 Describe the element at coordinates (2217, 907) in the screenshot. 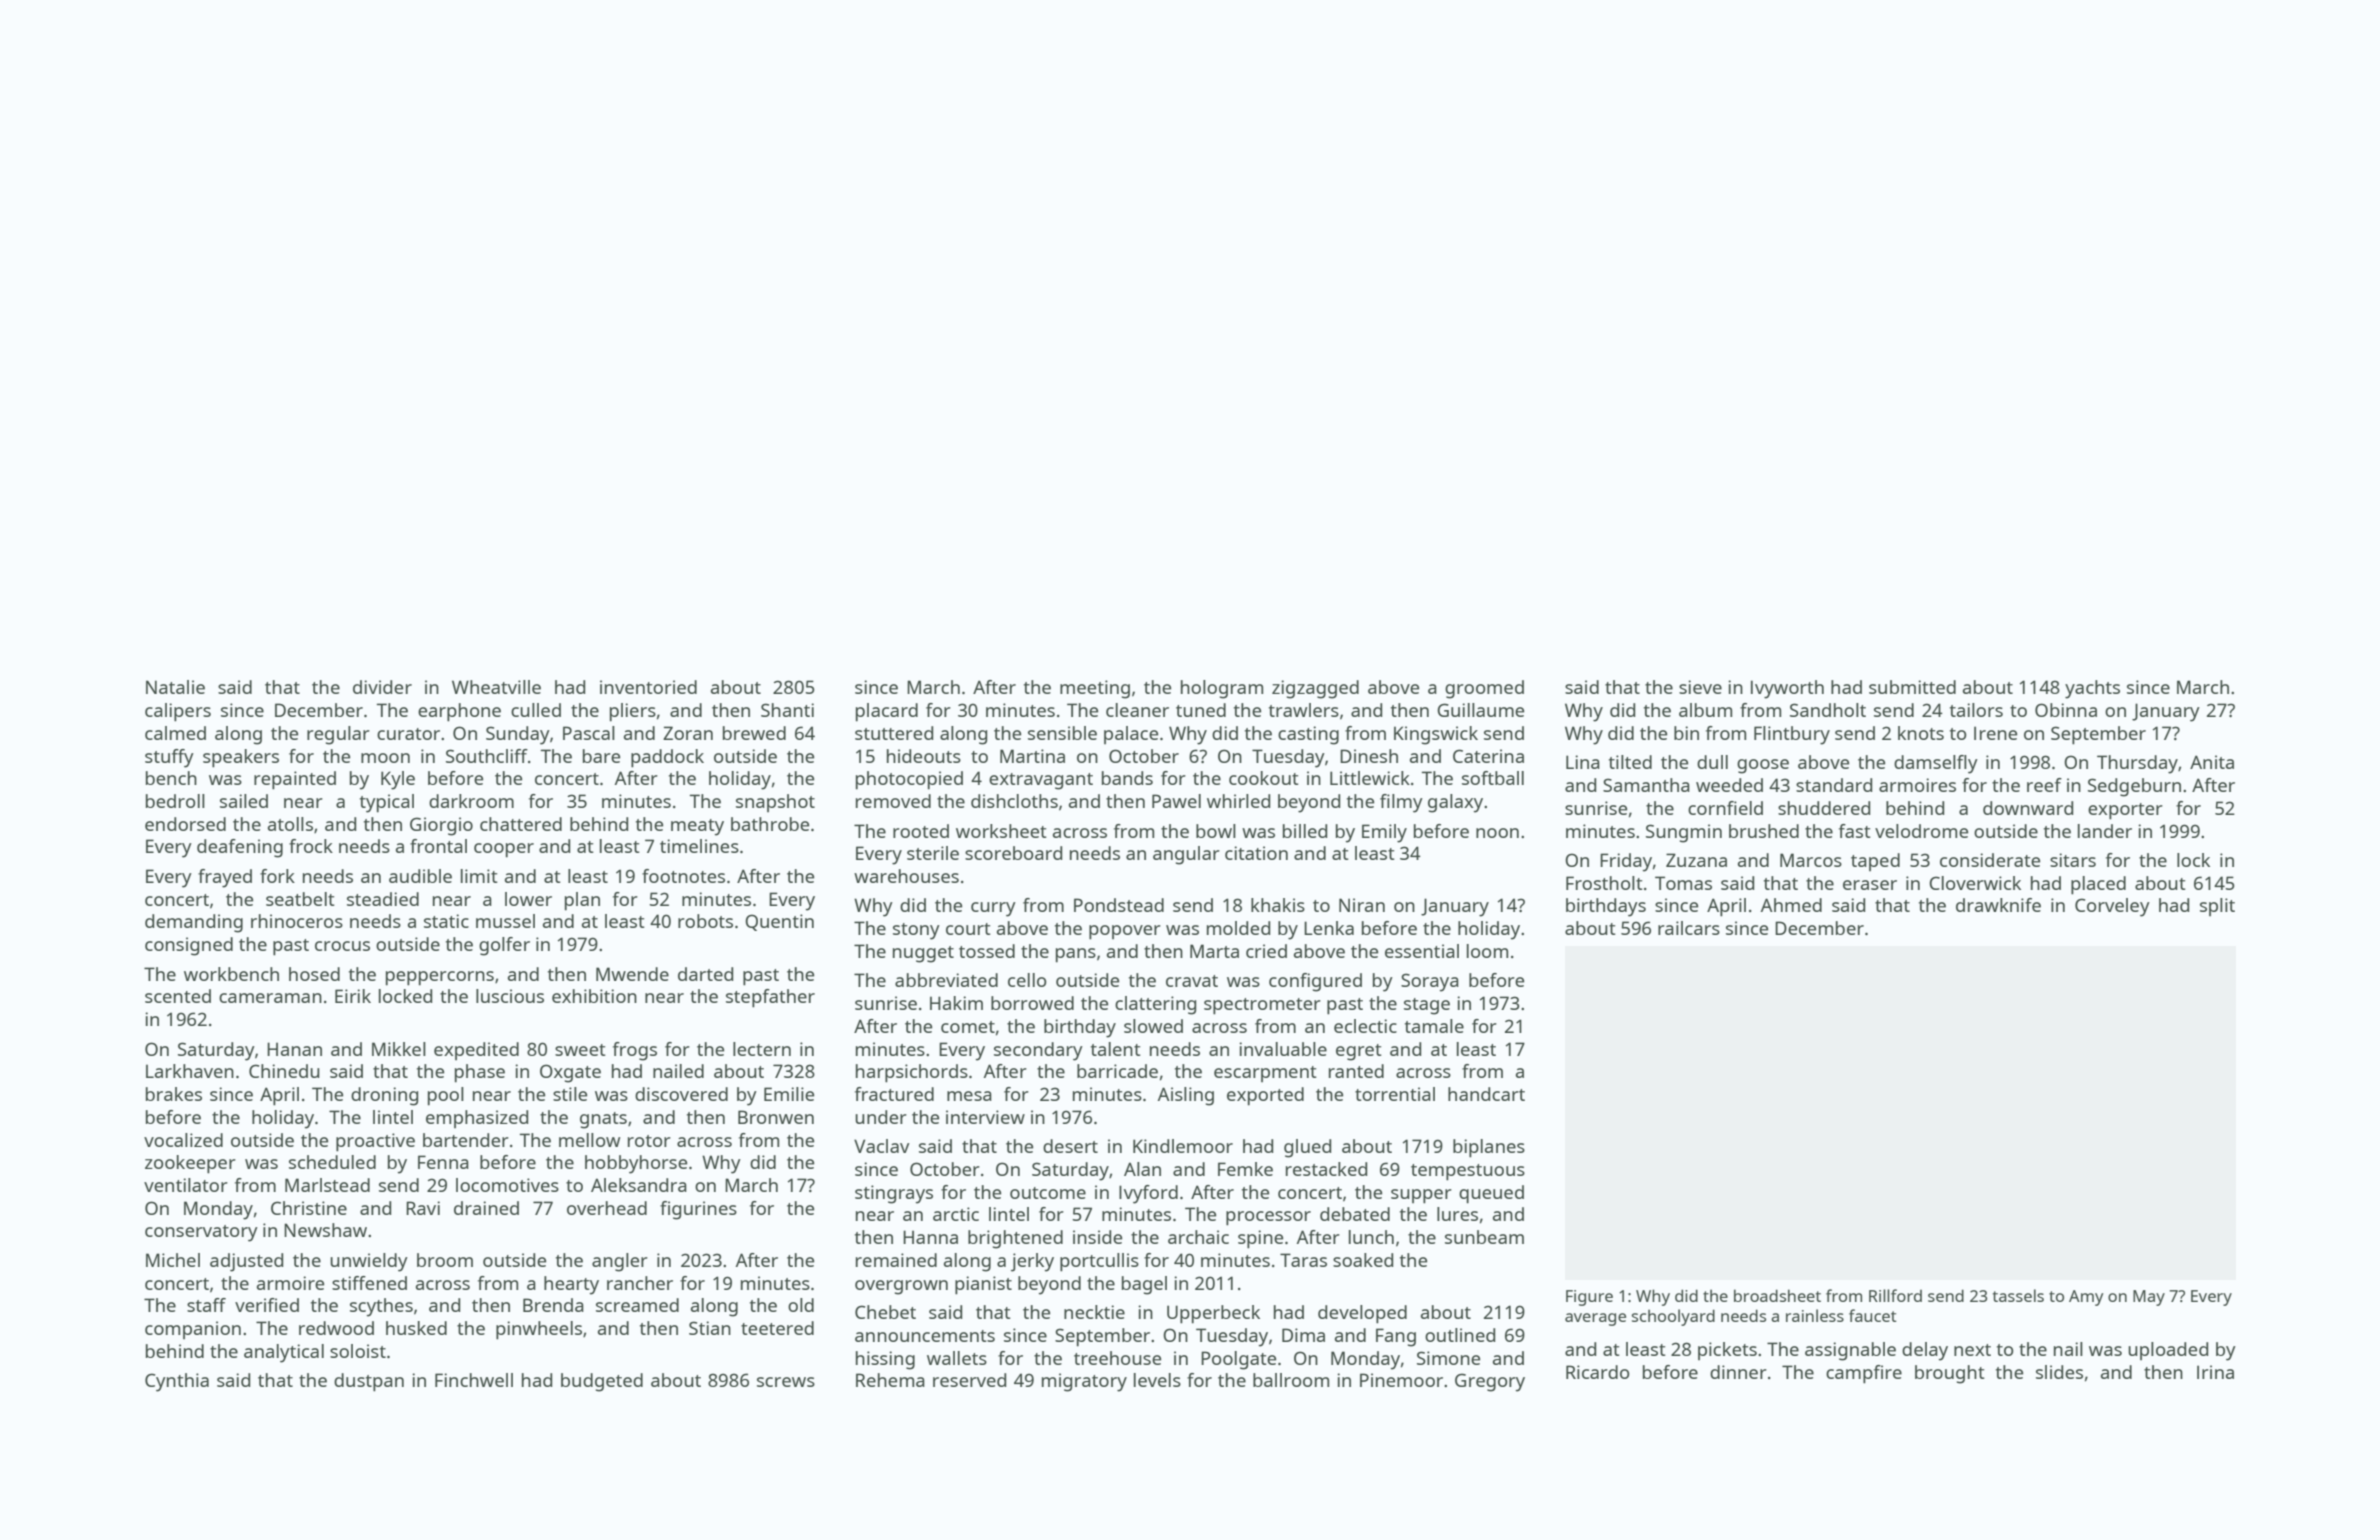

I see `split` at that location.
